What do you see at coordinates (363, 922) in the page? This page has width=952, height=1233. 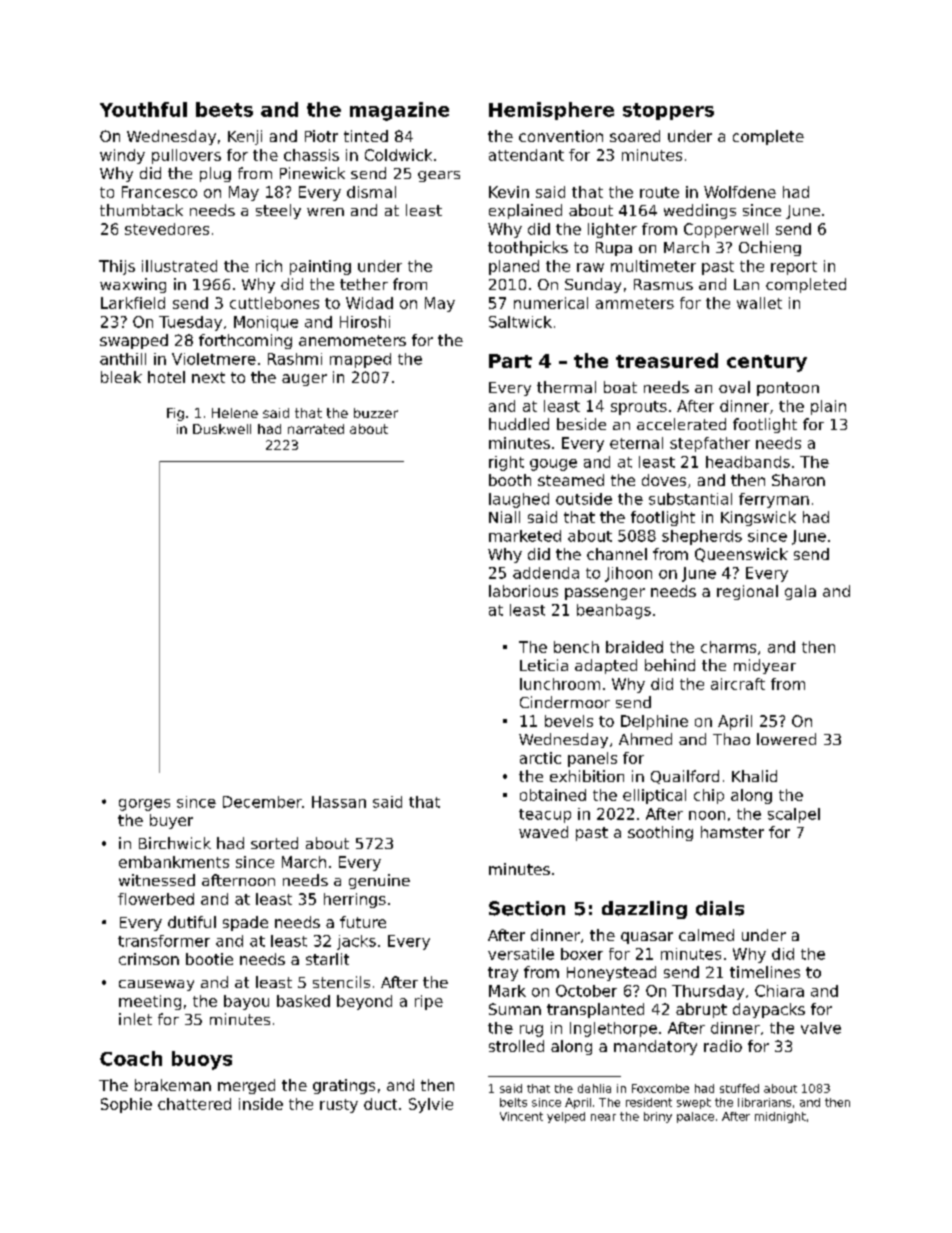 I see `future` at bounding box center [363, 922].
